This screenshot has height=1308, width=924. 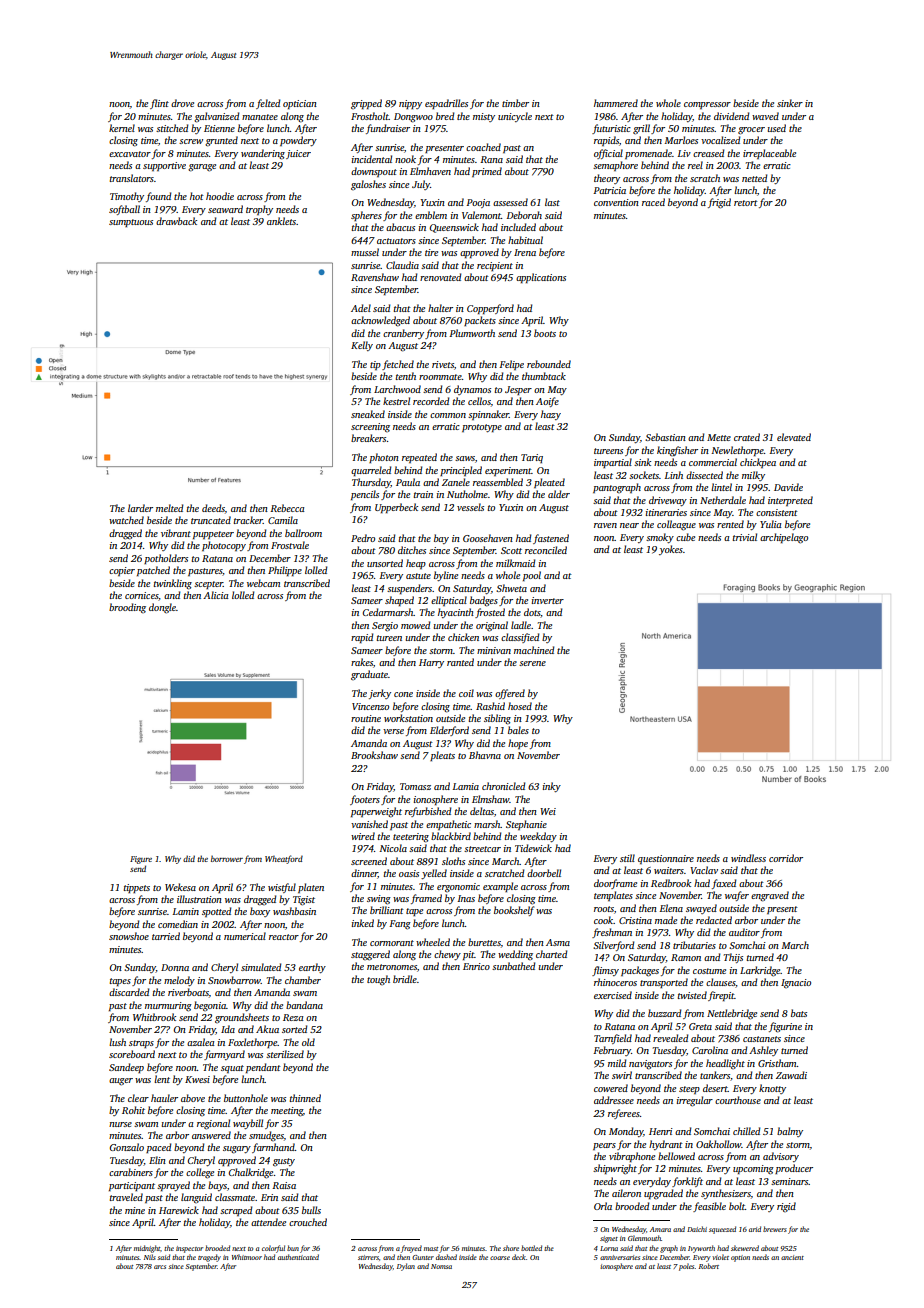 I want to click on kernel, so click(x=122, y=128).
